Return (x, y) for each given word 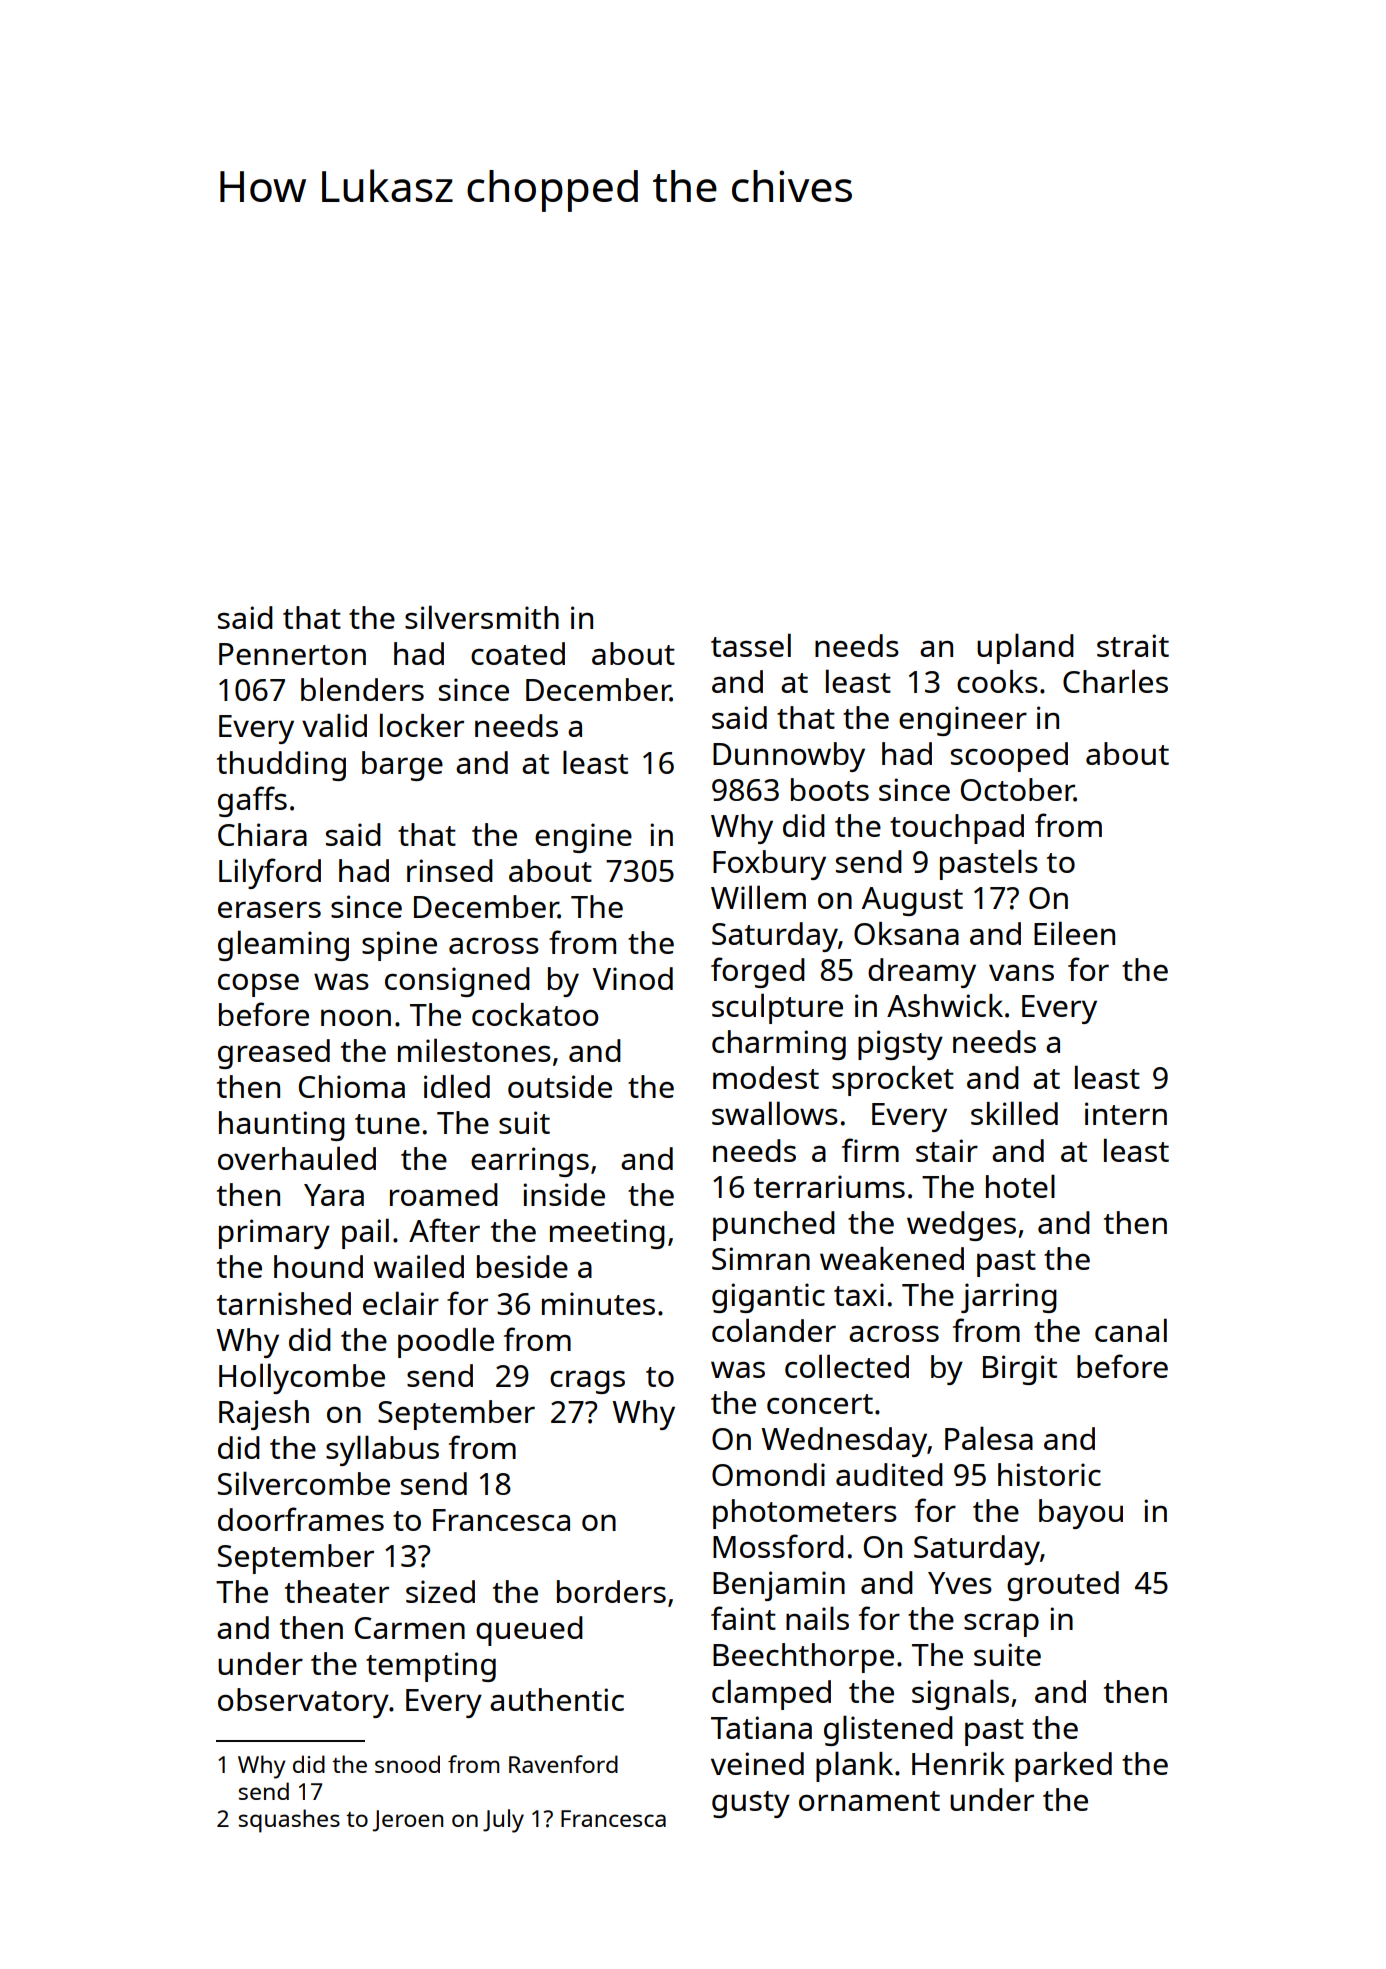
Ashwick (945, 1005)
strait (1133, 645)
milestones (474, 1050)
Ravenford (563, 1764)
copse (258, 985)
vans (1021, 972)
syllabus (382, 1450)
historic (1049, 1474)
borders (611, 1591)
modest (766, 1077)
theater (337, 1591)
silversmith (482, 617)
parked (1063, 1767)
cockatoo (535, 1014)
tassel (751, 645)
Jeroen (408, 1821)
